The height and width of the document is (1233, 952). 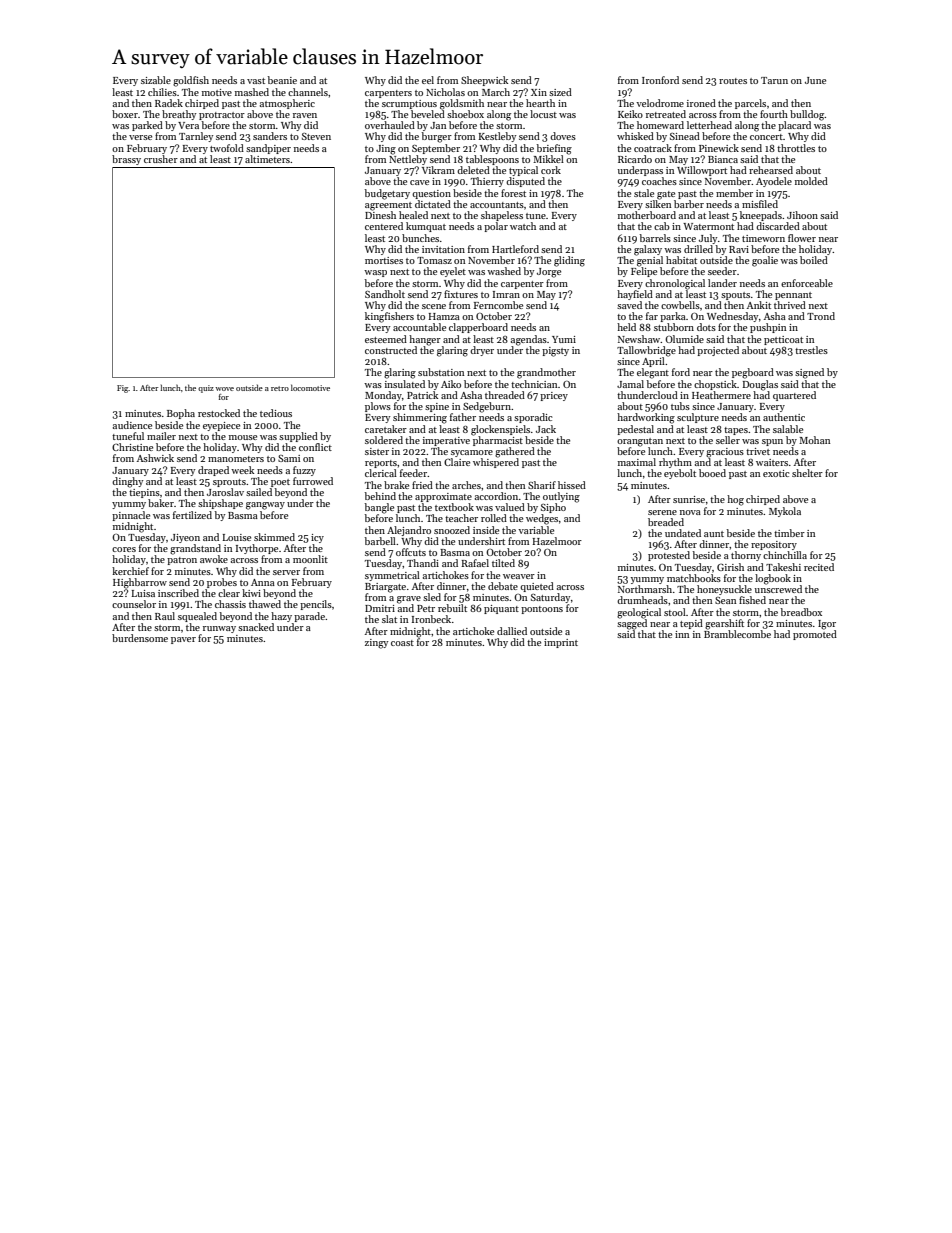 What do you see at coordinates (523, 226) in the document?
I see `watch` at bounding box center [523, 226].
